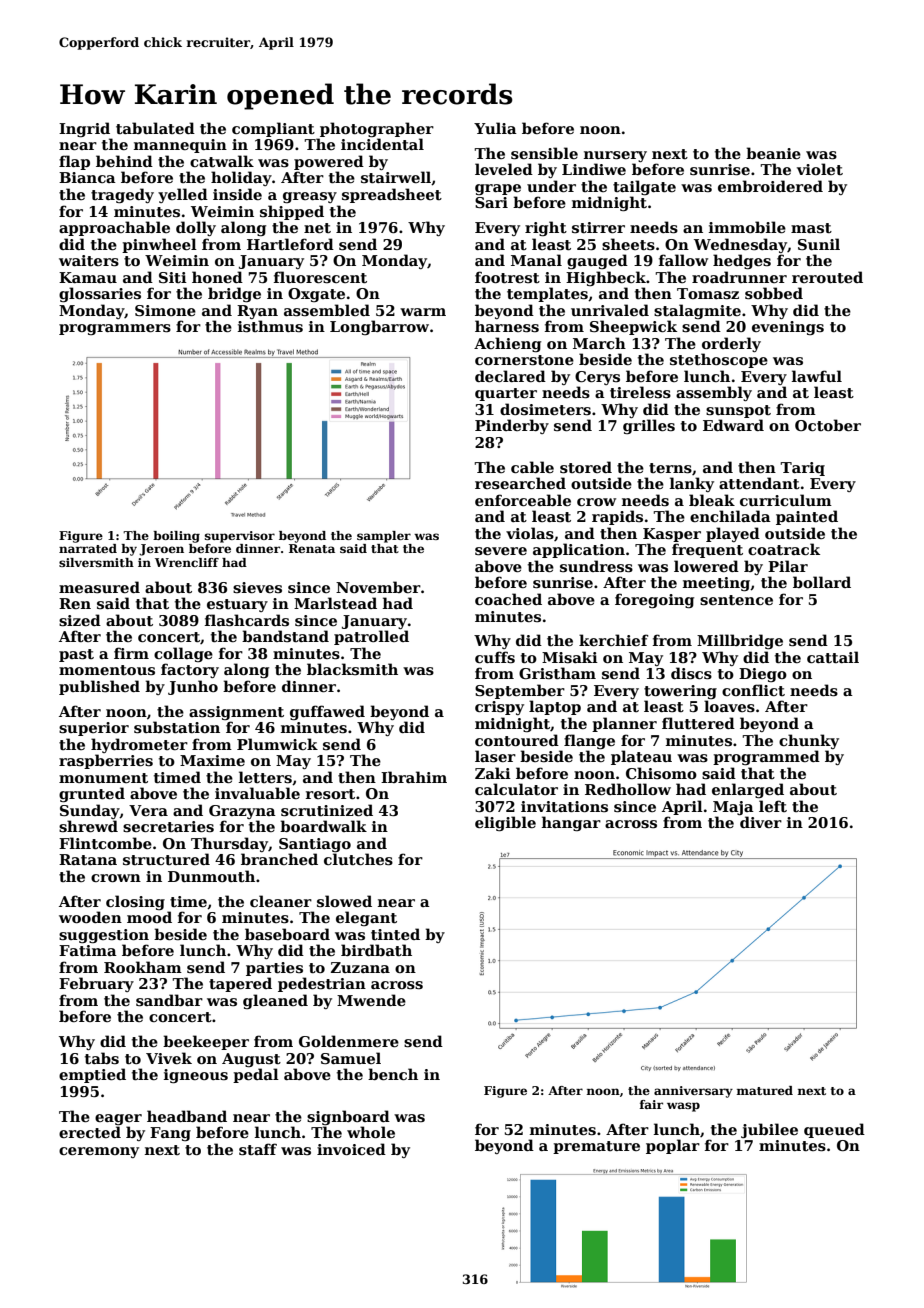 The image size is (924, 1308). Describe the element at coordinates (240, 984) in the screenshot. I see `tapered` at that location.
